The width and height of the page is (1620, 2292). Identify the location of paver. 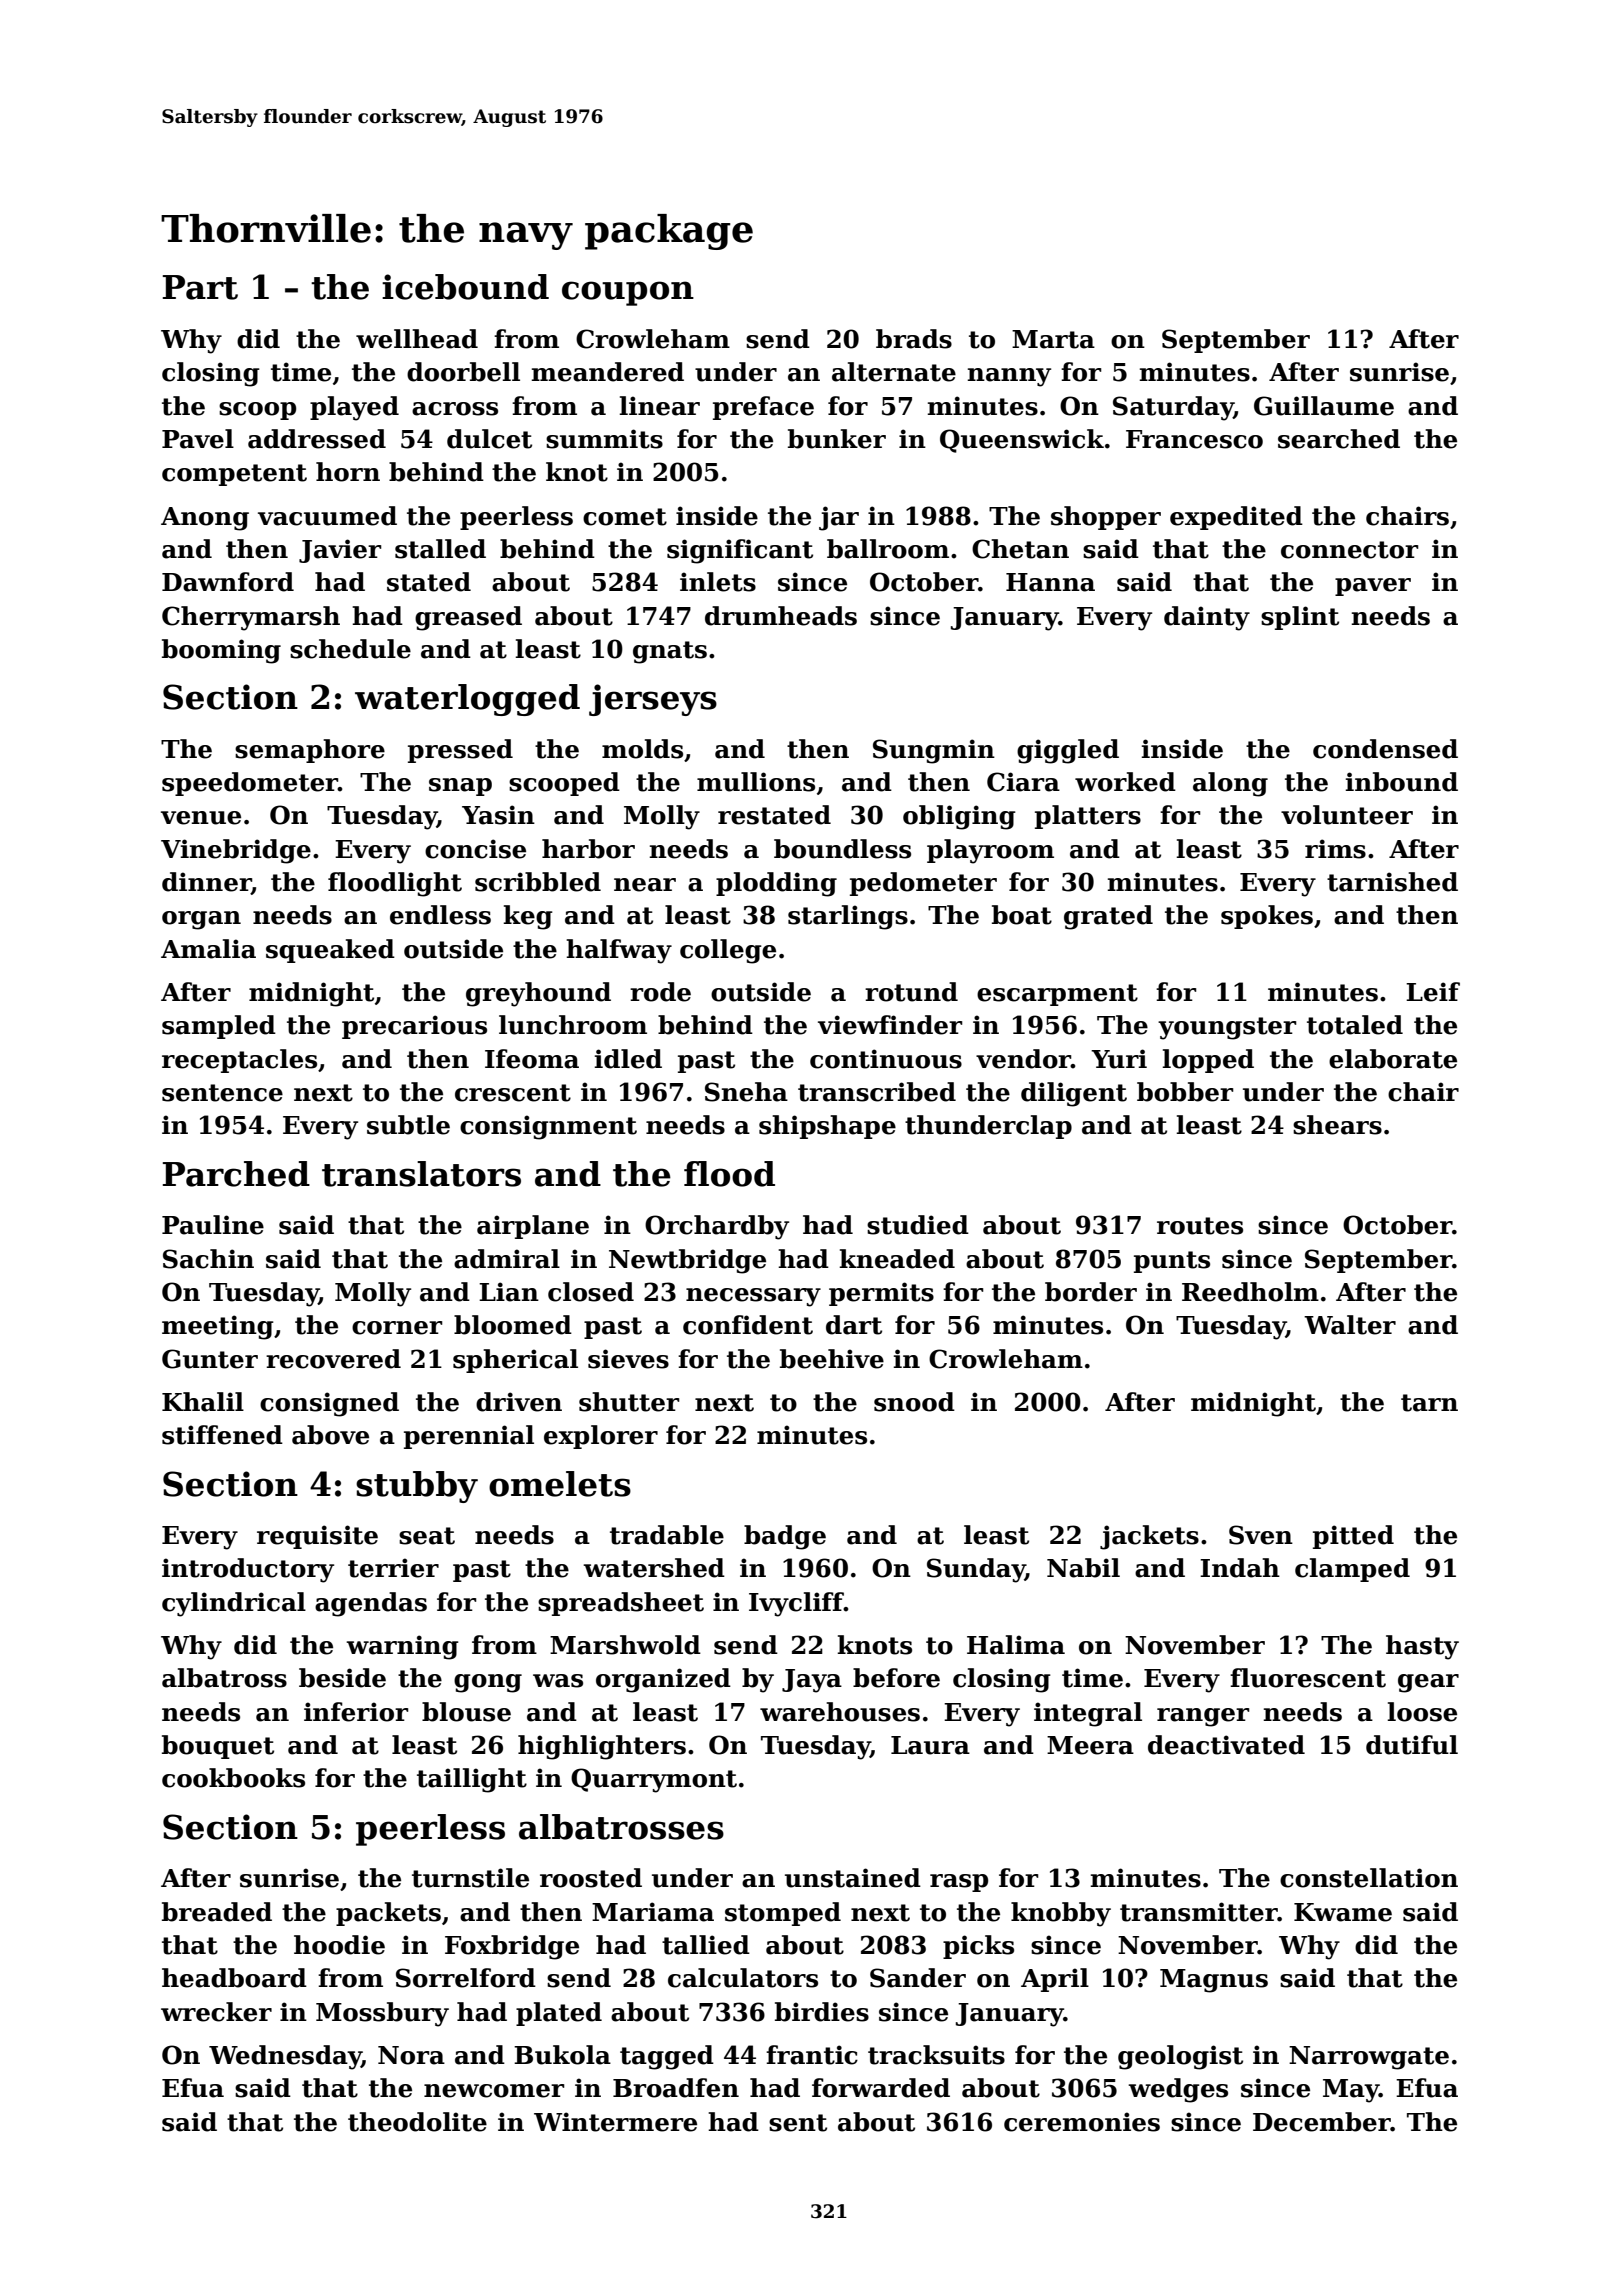
(1373, 587).
